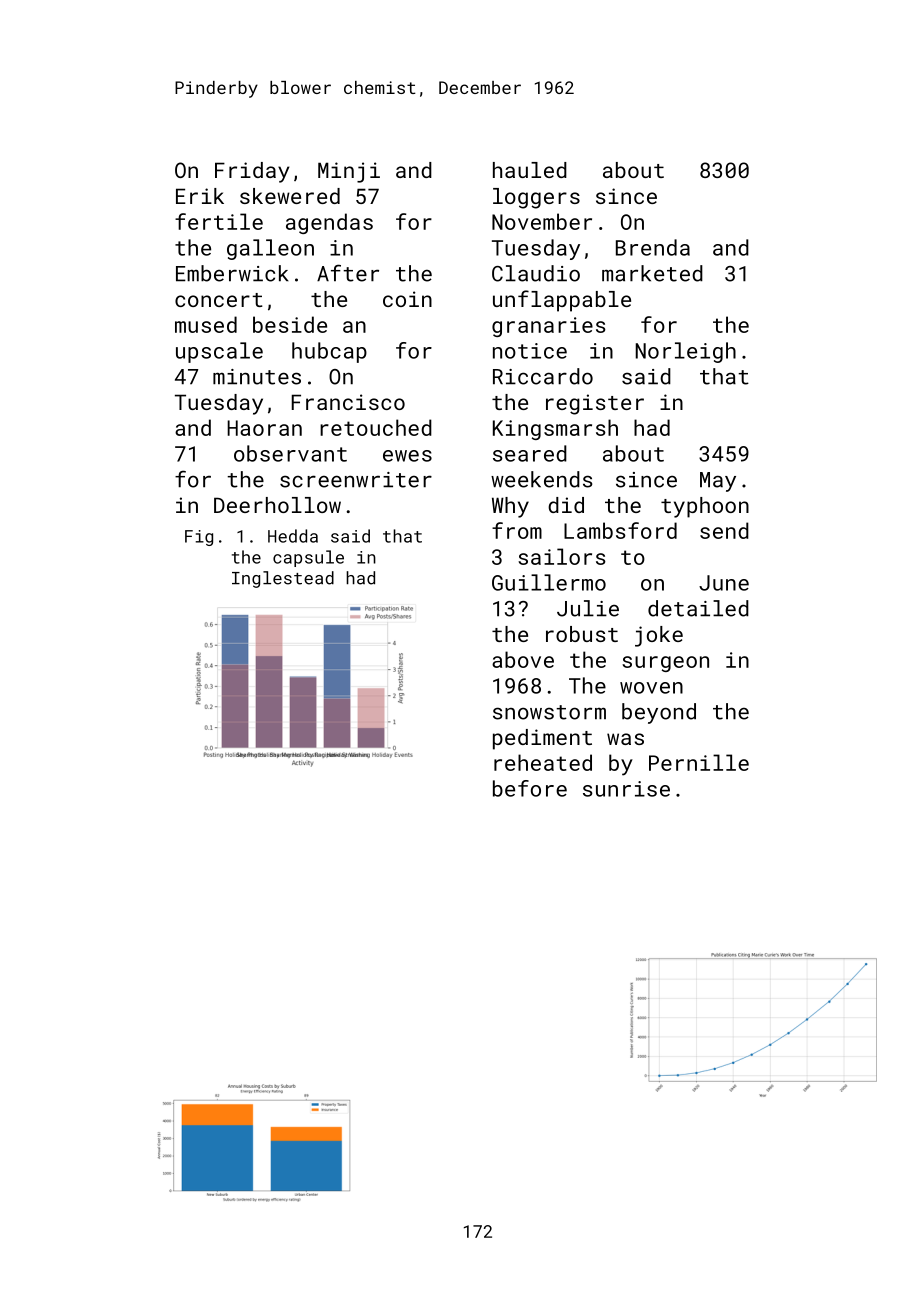 The height and width of the document is (1311, 924). Describe the element at coordinates (686, 352) in the document. I see `Norleigh` at that location.
